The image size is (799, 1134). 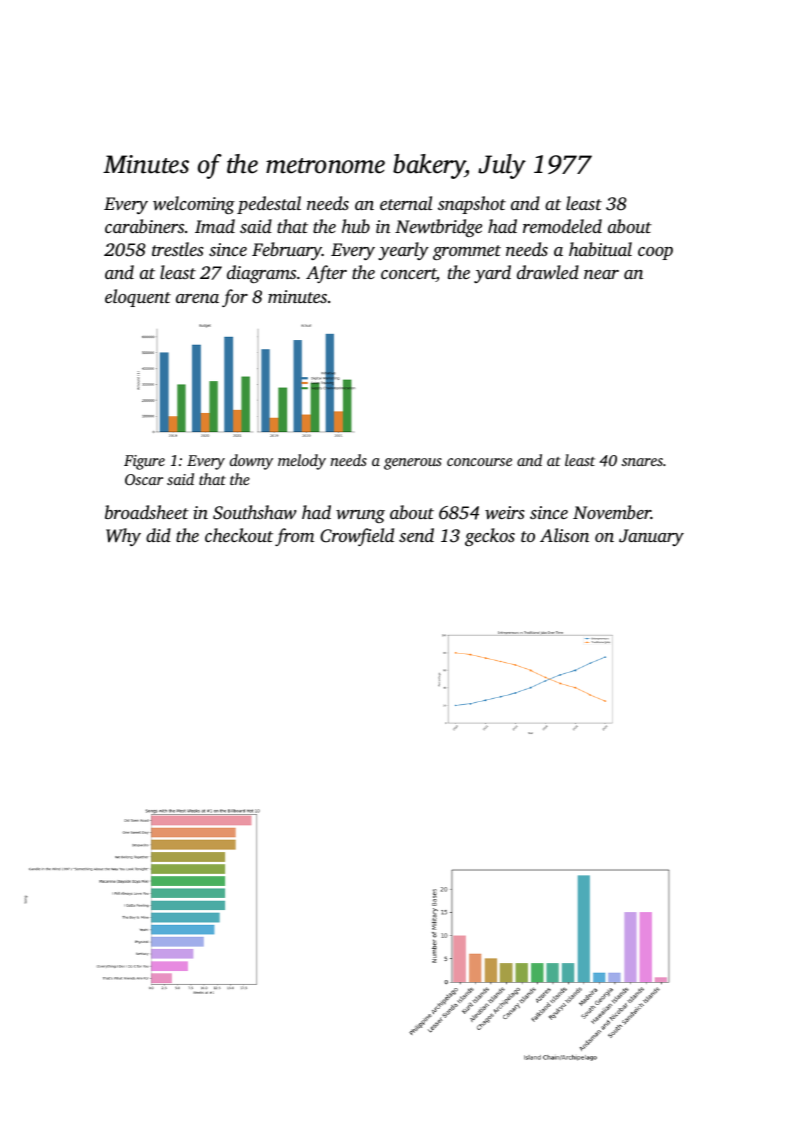 I want to click on eloquent, so click(x=138, y=298).
